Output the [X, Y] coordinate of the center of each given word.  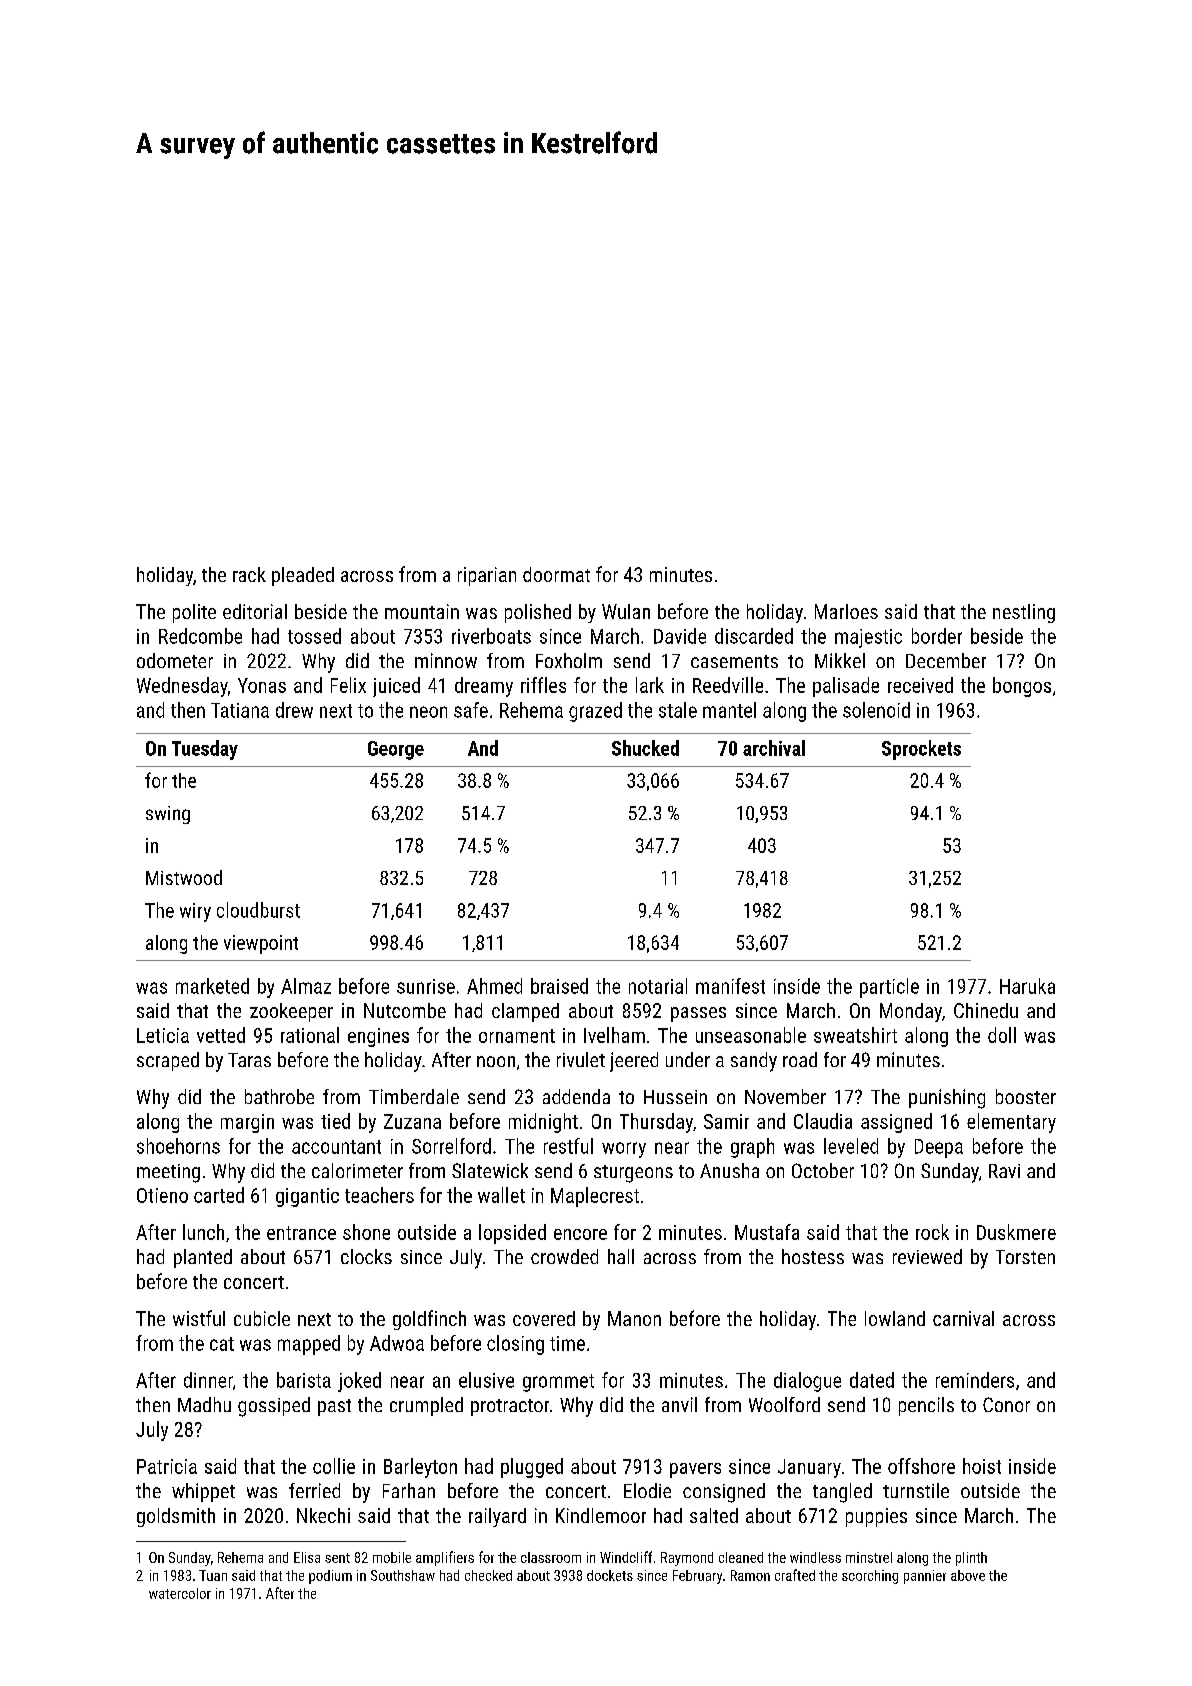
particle [889, 988]
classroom [551, 1557]
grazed [595, 712]
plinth [971, 1559]
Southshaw [403, 1575]
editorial [255, 611]
